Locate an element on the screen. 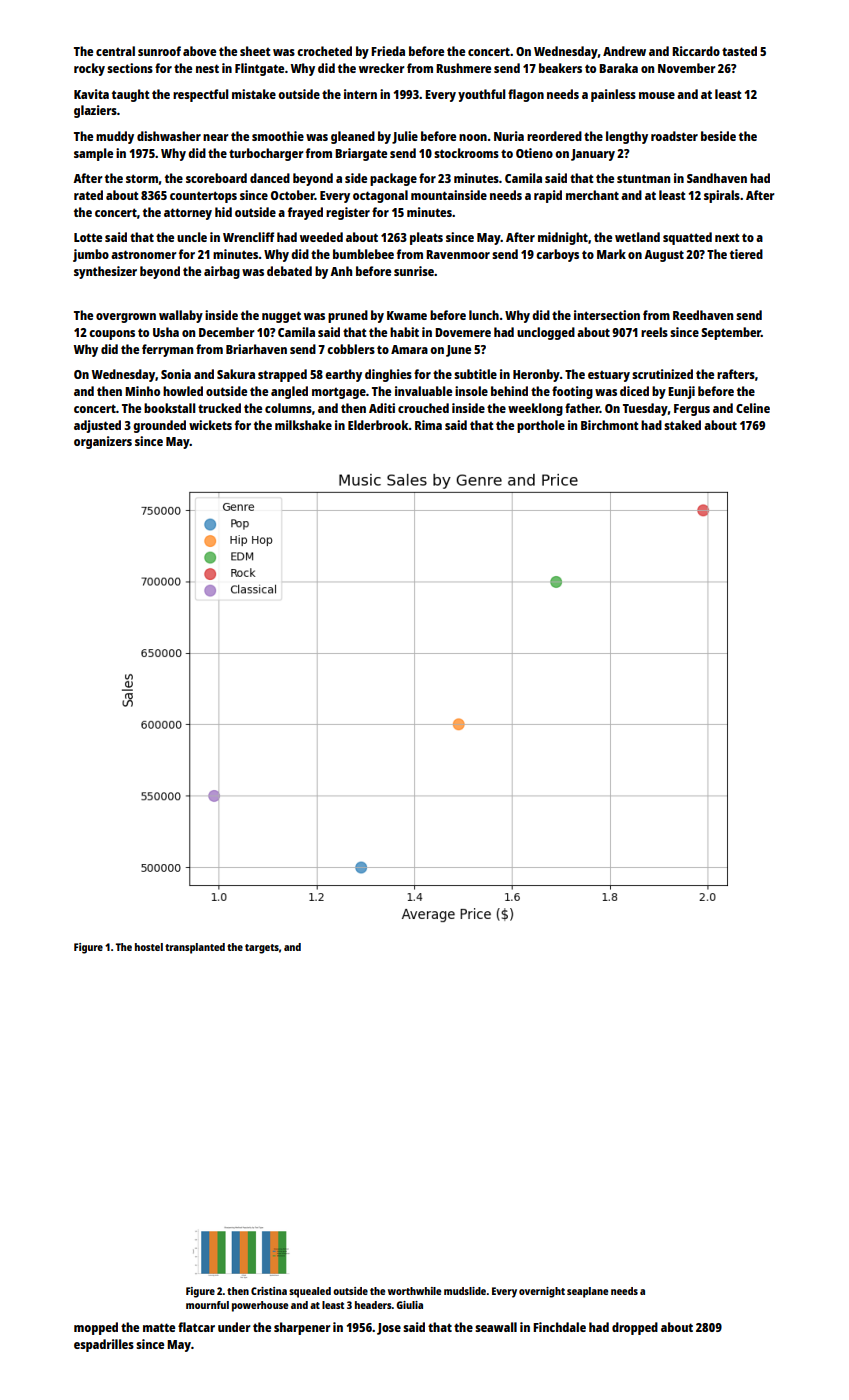  lengthy is located at coordinates (627, 137).
